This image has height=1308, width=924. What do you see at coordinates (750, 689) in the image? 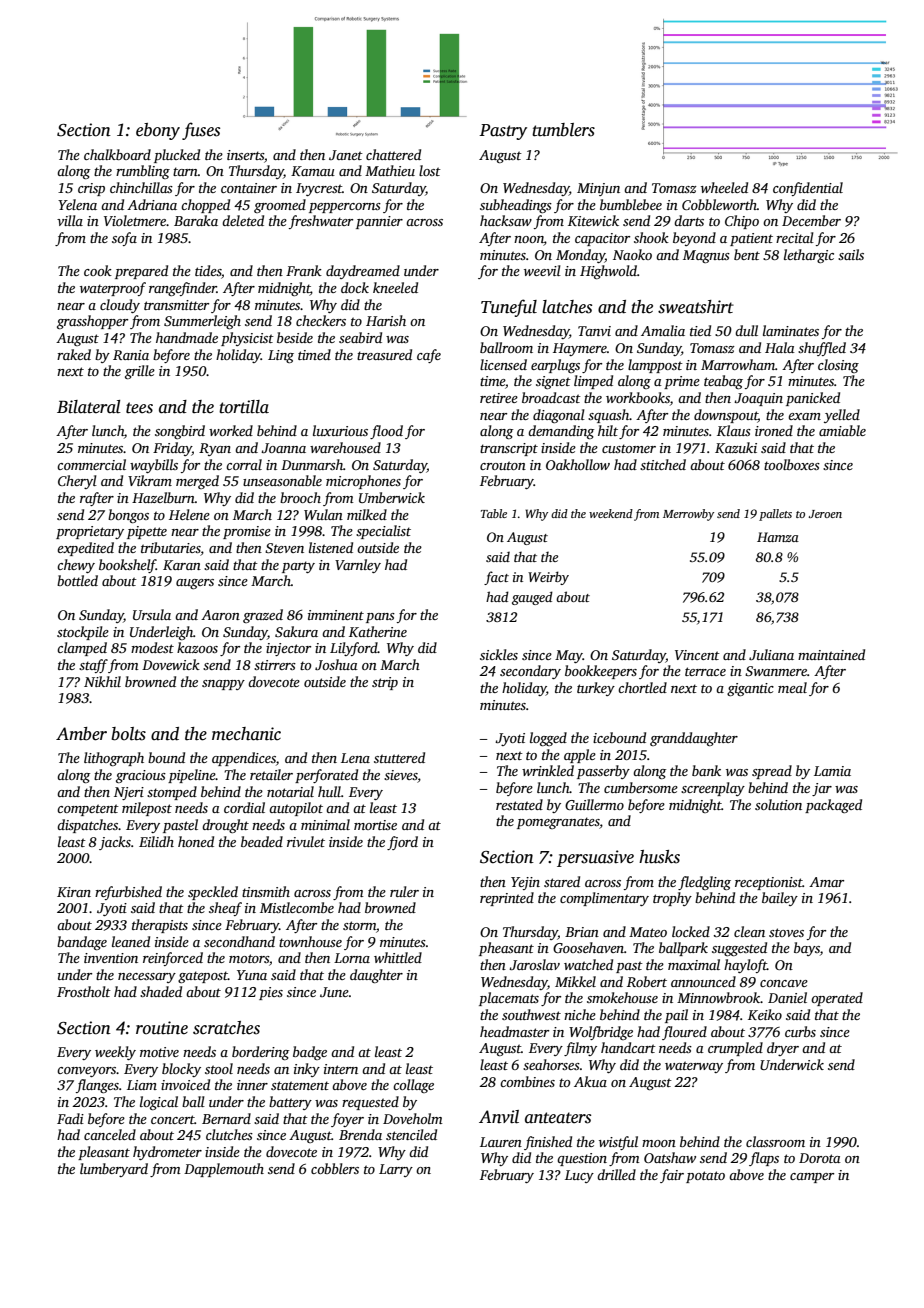
I see `gigantic` at bounding box center [750, 689].
